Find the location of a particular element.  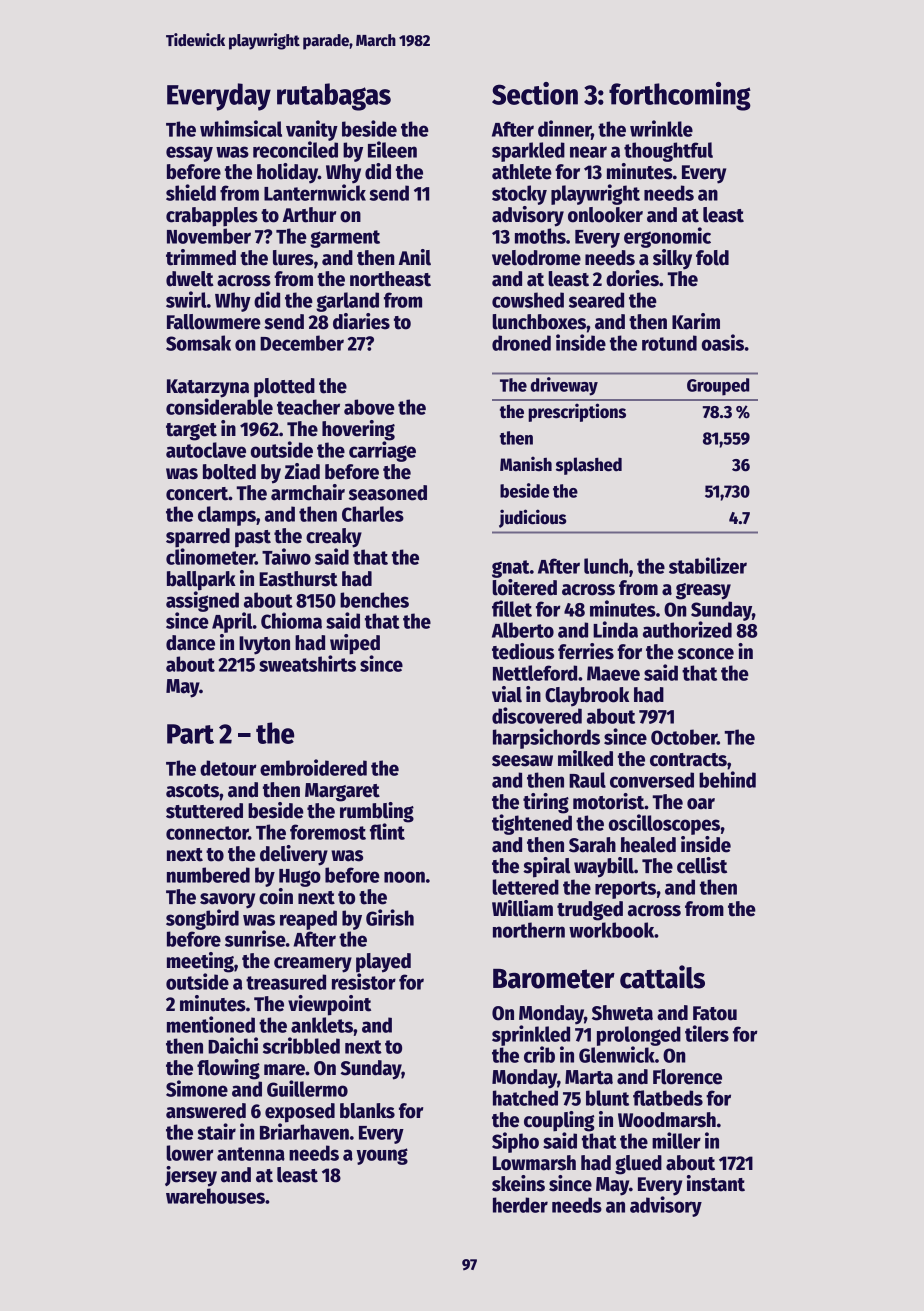

behind is located at coordinates (727, 779).
